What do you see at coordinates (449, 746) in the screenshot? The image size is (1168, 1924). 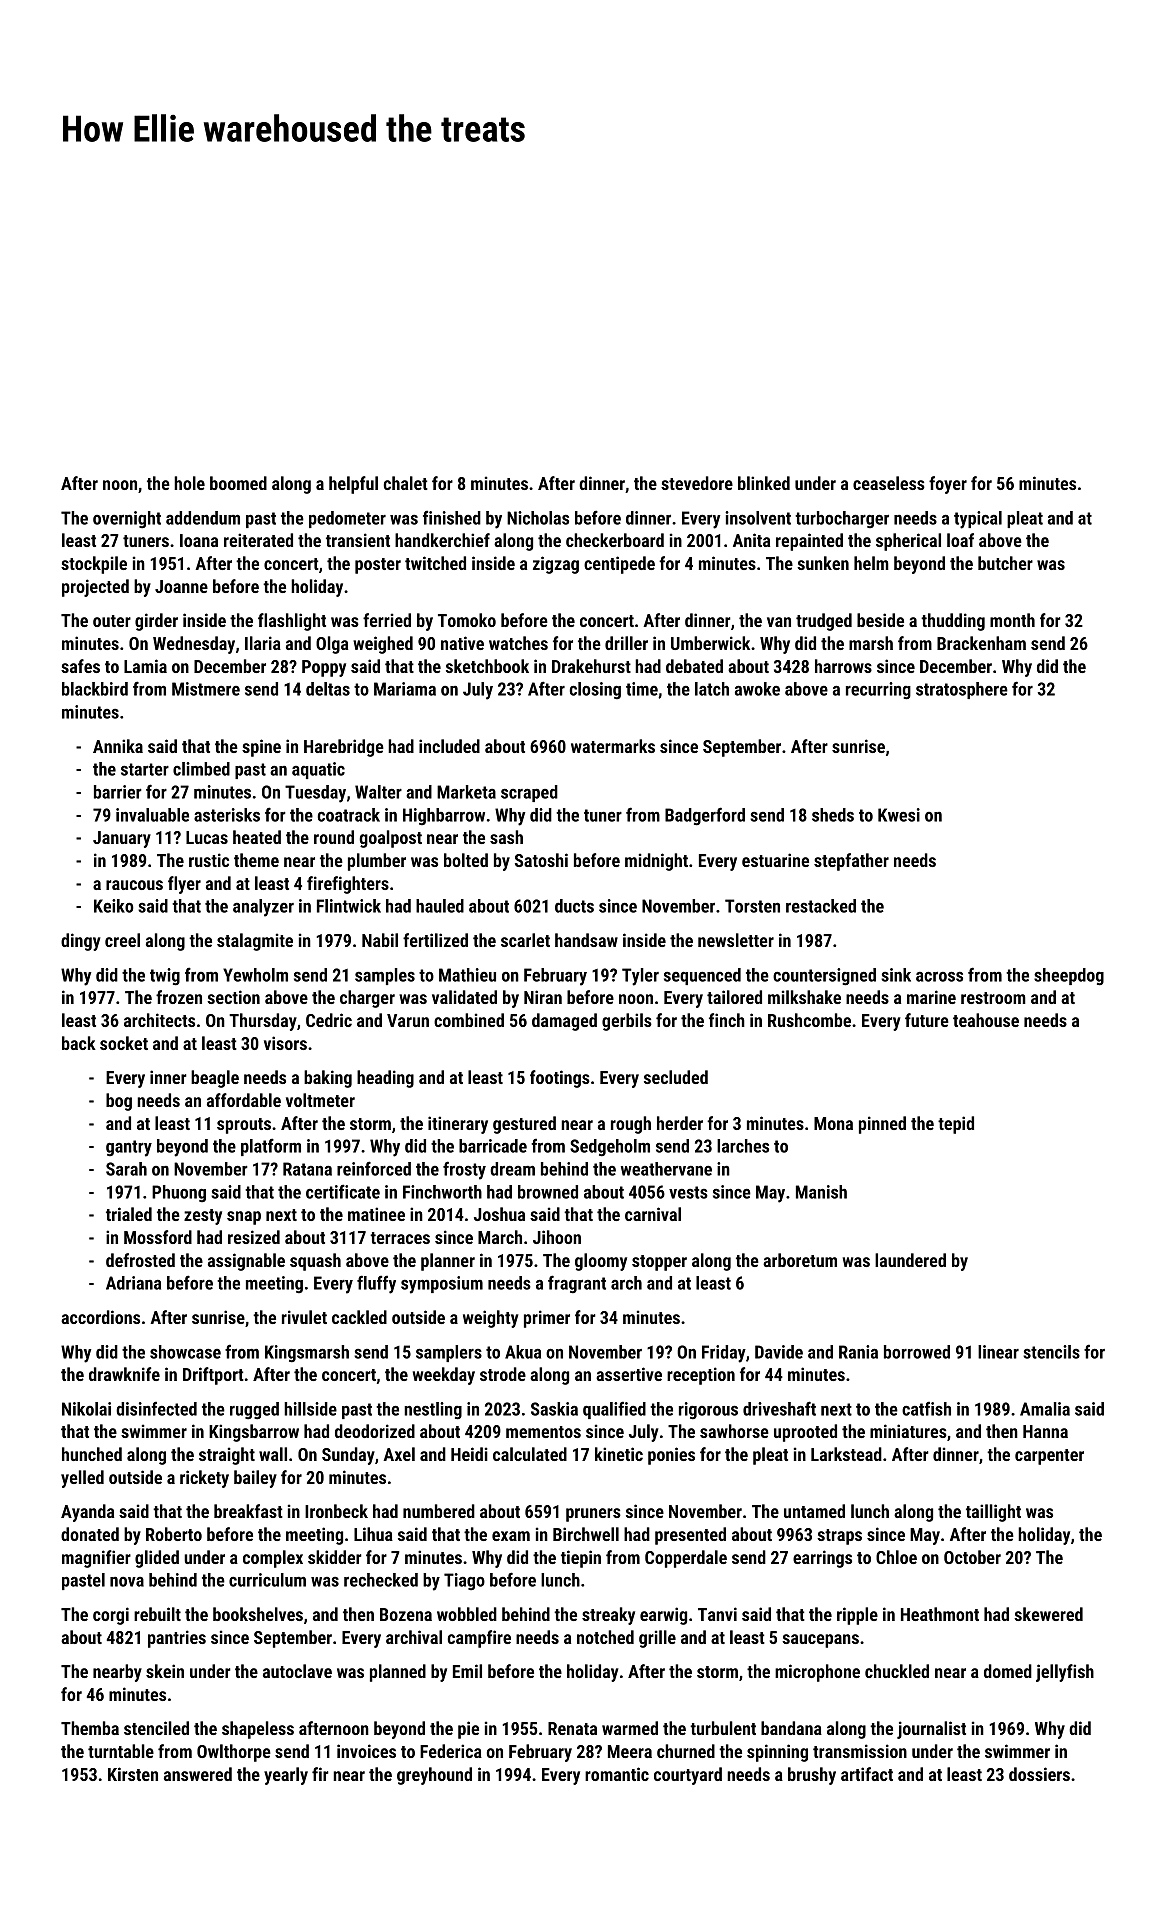 I see `included` at bounding box center [449, 746].
